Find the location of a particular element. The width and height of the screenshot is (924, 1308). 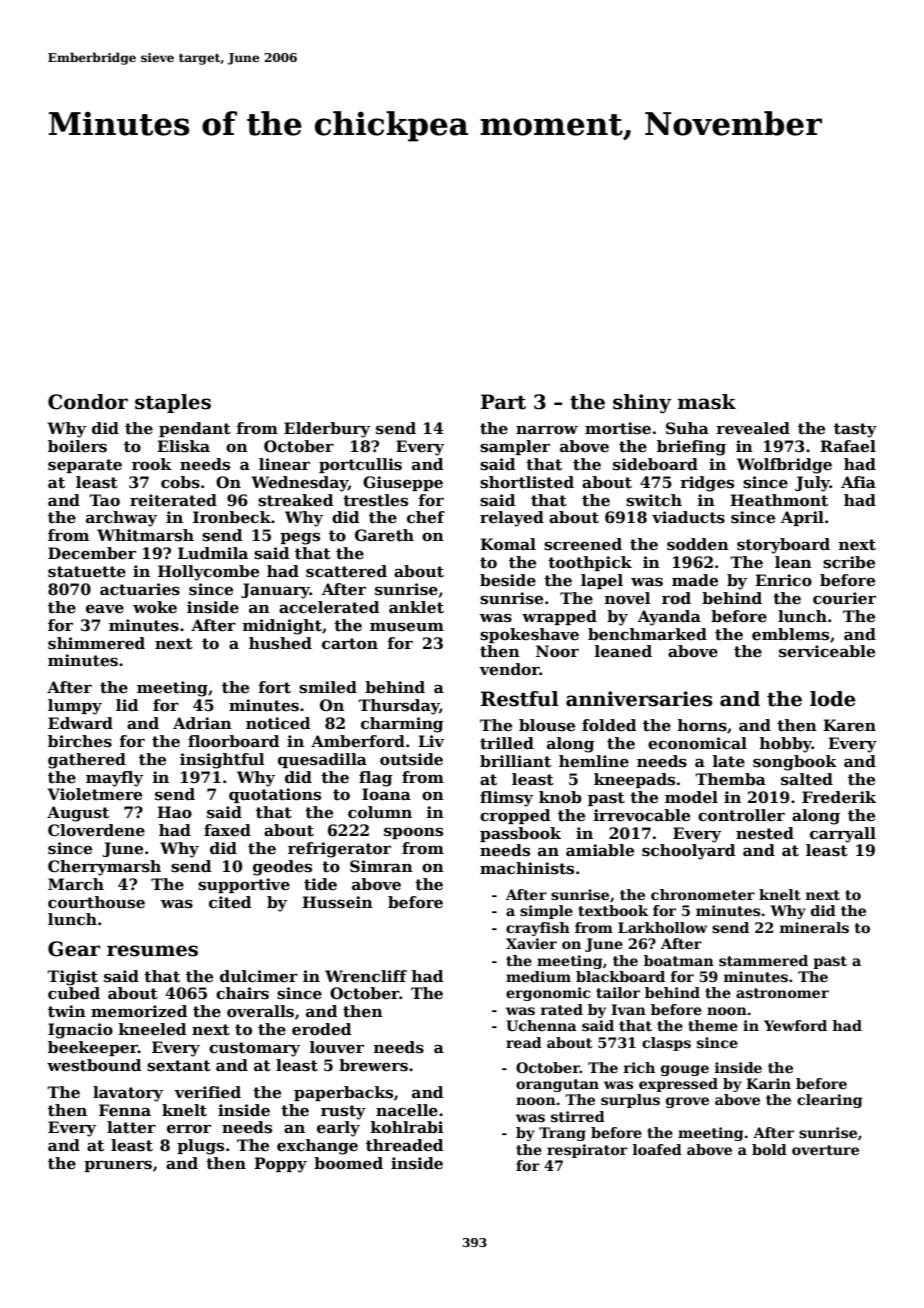

tasty is located at coordinates (855, 430).
